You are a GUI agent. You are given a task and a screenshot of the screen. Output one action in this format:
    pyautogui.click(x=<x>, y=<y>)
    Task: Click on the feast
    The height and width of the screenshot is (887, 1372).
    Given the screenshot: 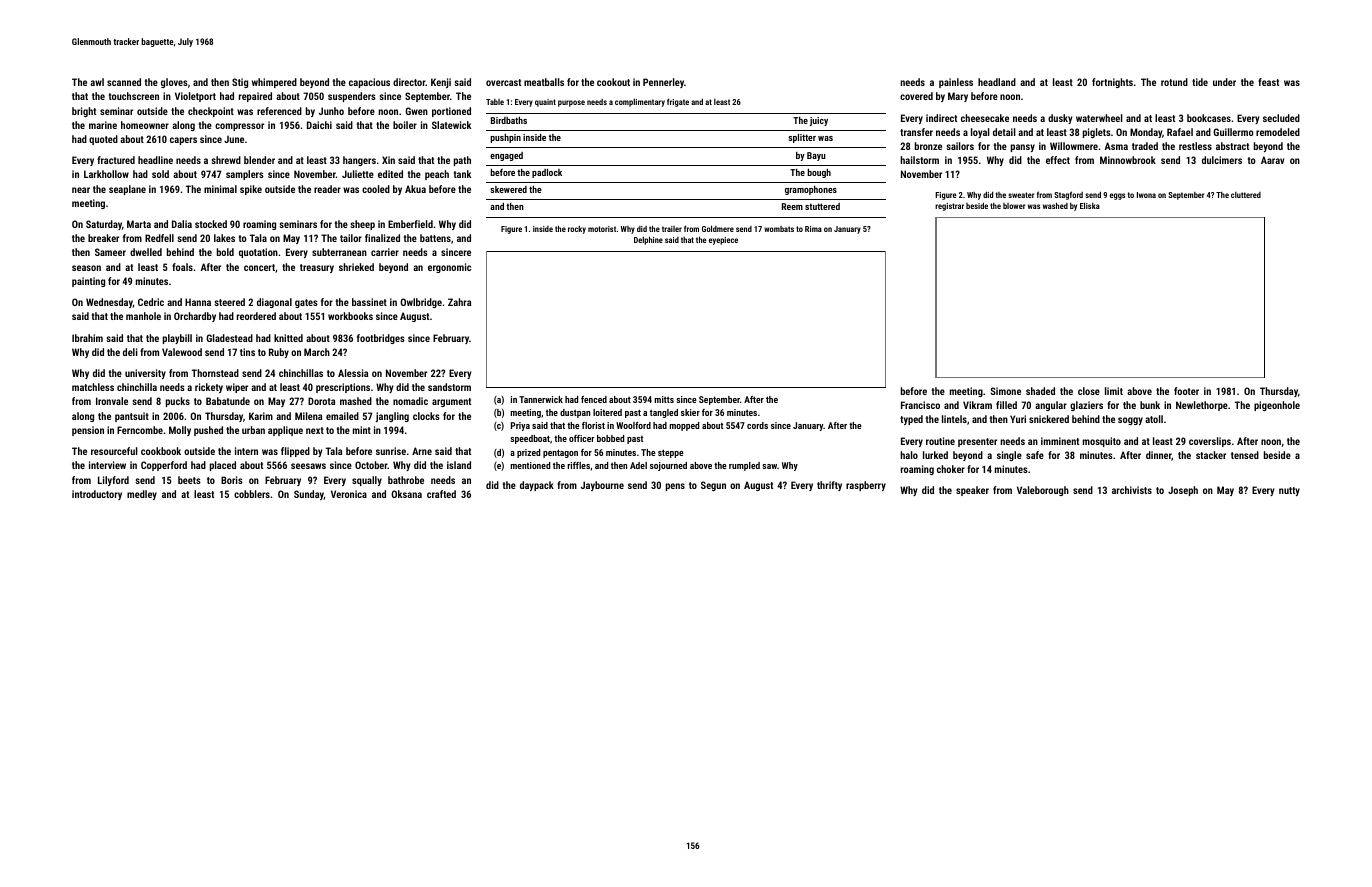 What is the action you would take?
    pyautogui.click(x=1268, y=82)
